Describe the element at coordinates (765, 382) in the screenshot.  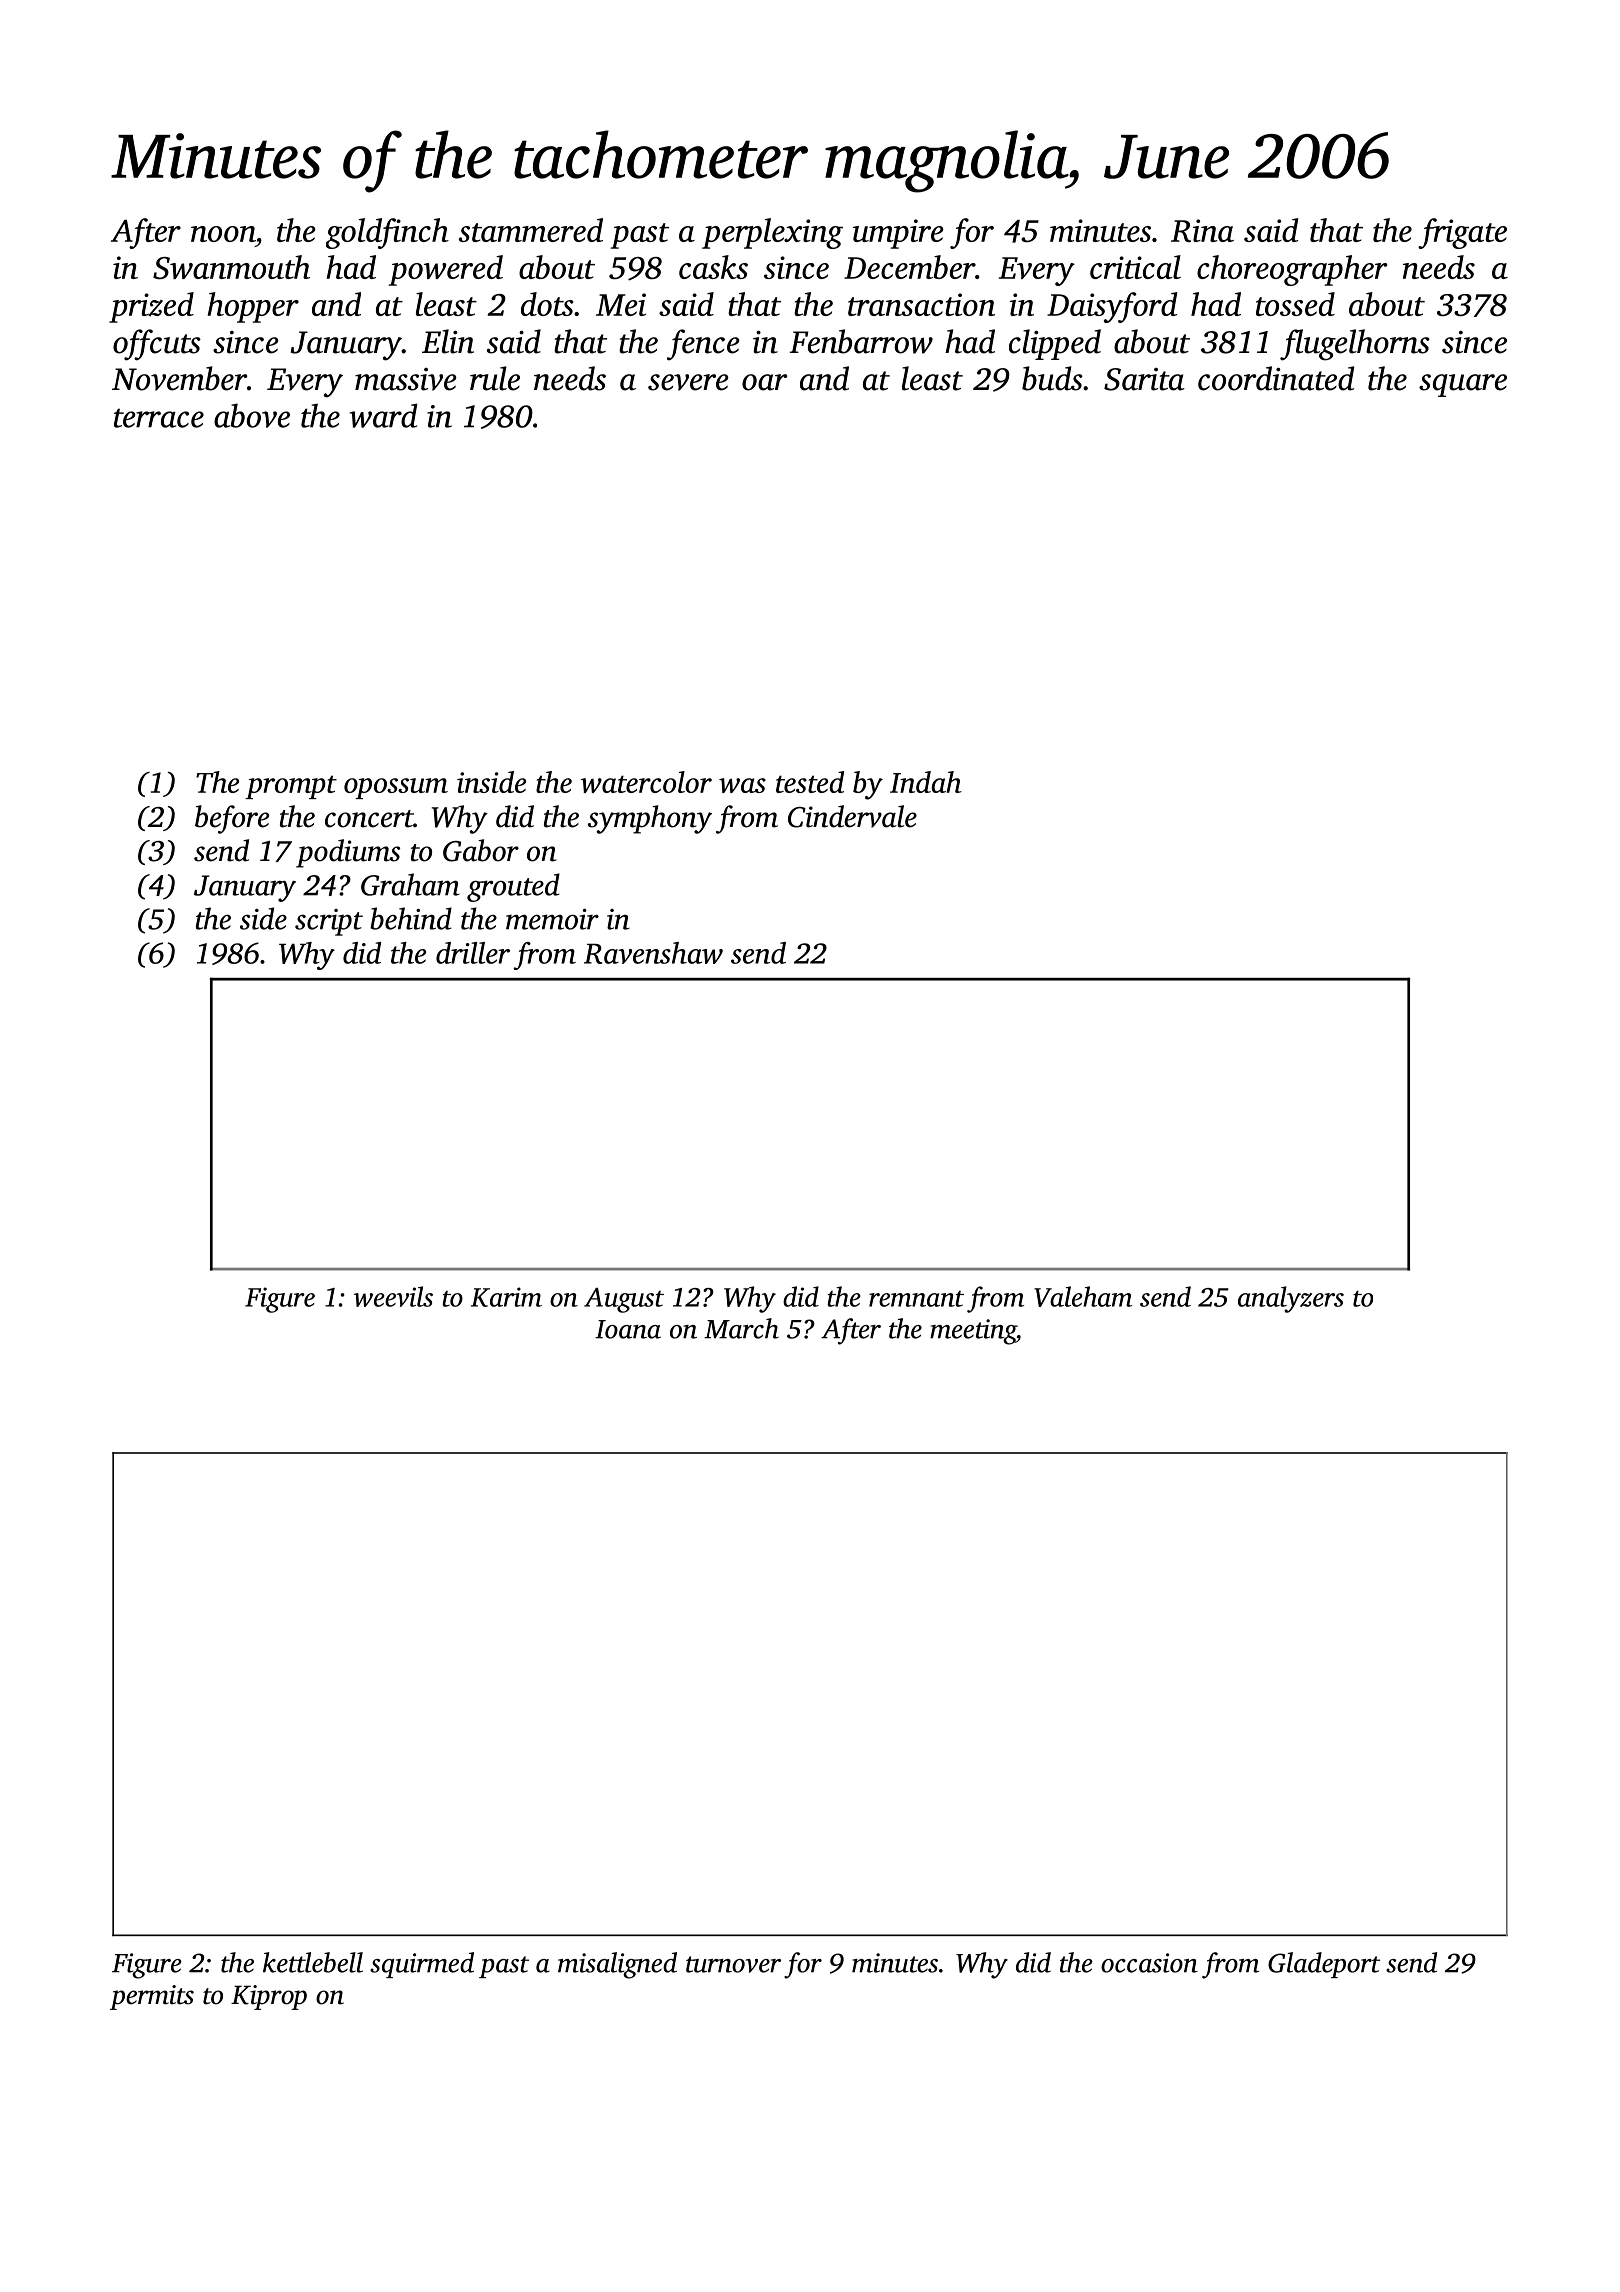
I see `oar` at that location.
